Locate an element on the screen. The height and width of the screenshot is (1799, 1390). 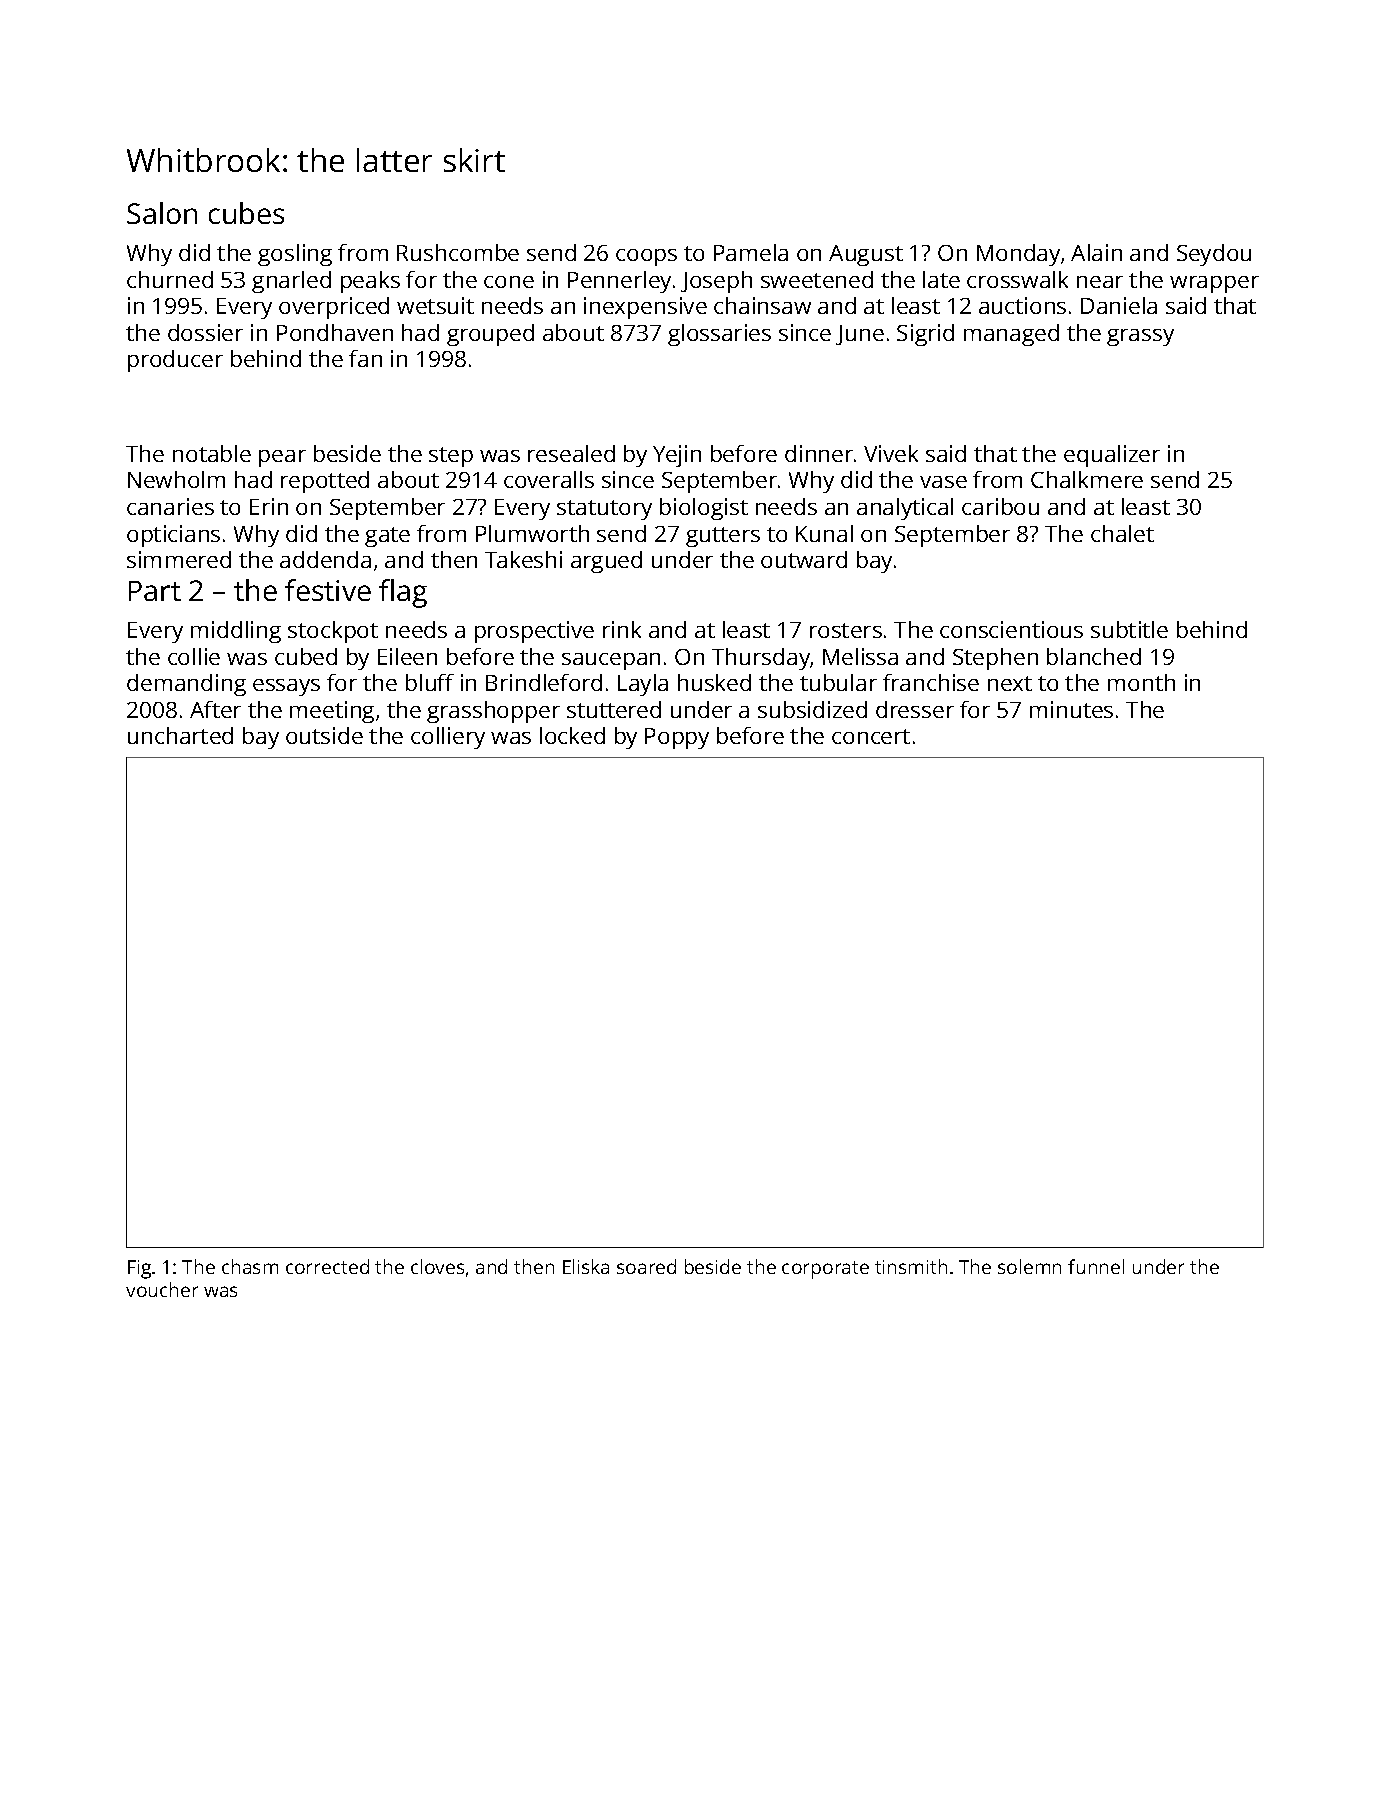
rink is located at coordinates (622, 629).
